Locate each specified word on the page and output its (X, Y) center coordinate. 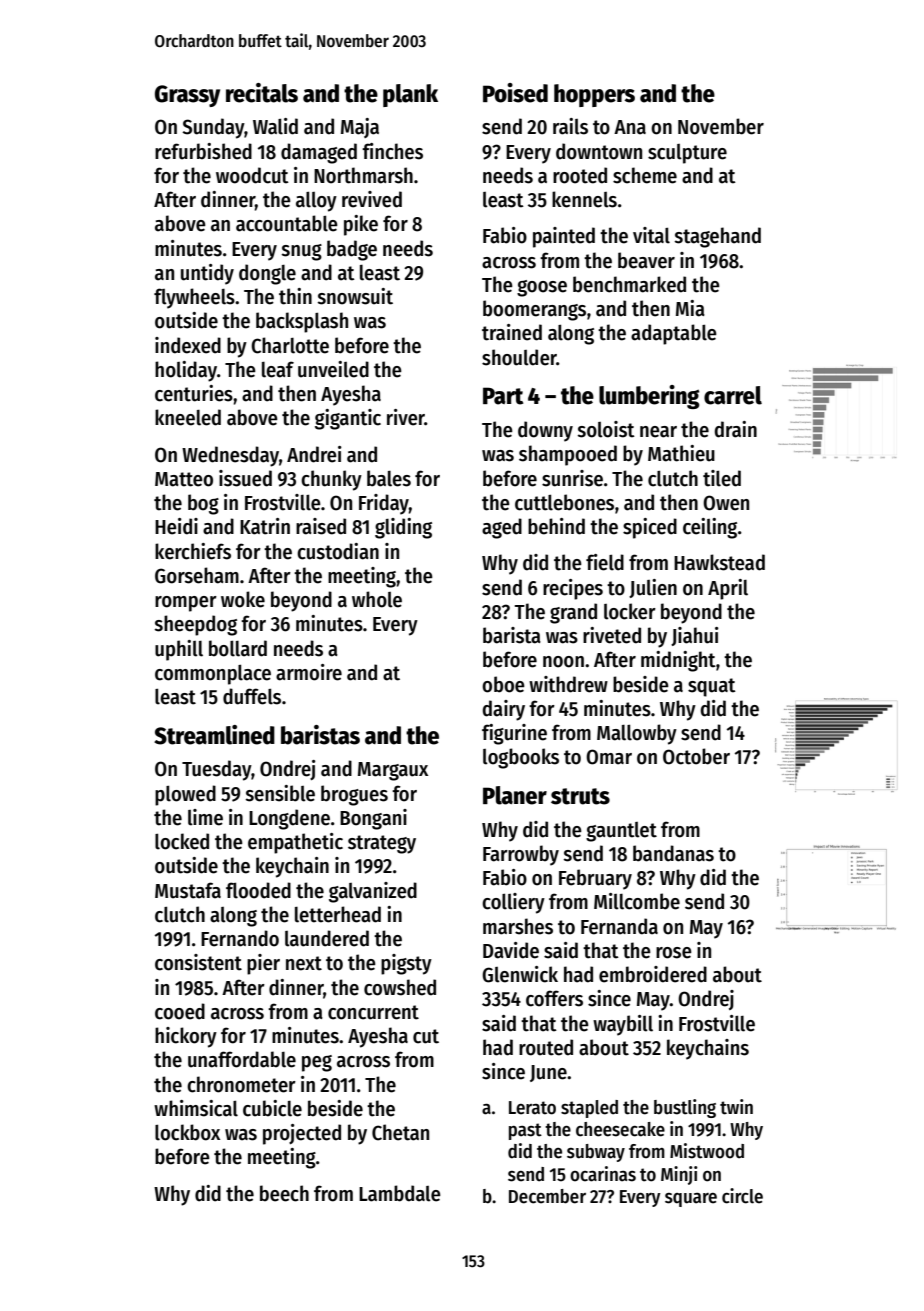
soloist (606, 429)
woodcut (252, 175)
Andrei (314, 454)
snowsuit (355, 296)
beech (284, 1193)
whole (377, 599)
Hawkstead (719, 562)
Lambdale (400, 1193)
